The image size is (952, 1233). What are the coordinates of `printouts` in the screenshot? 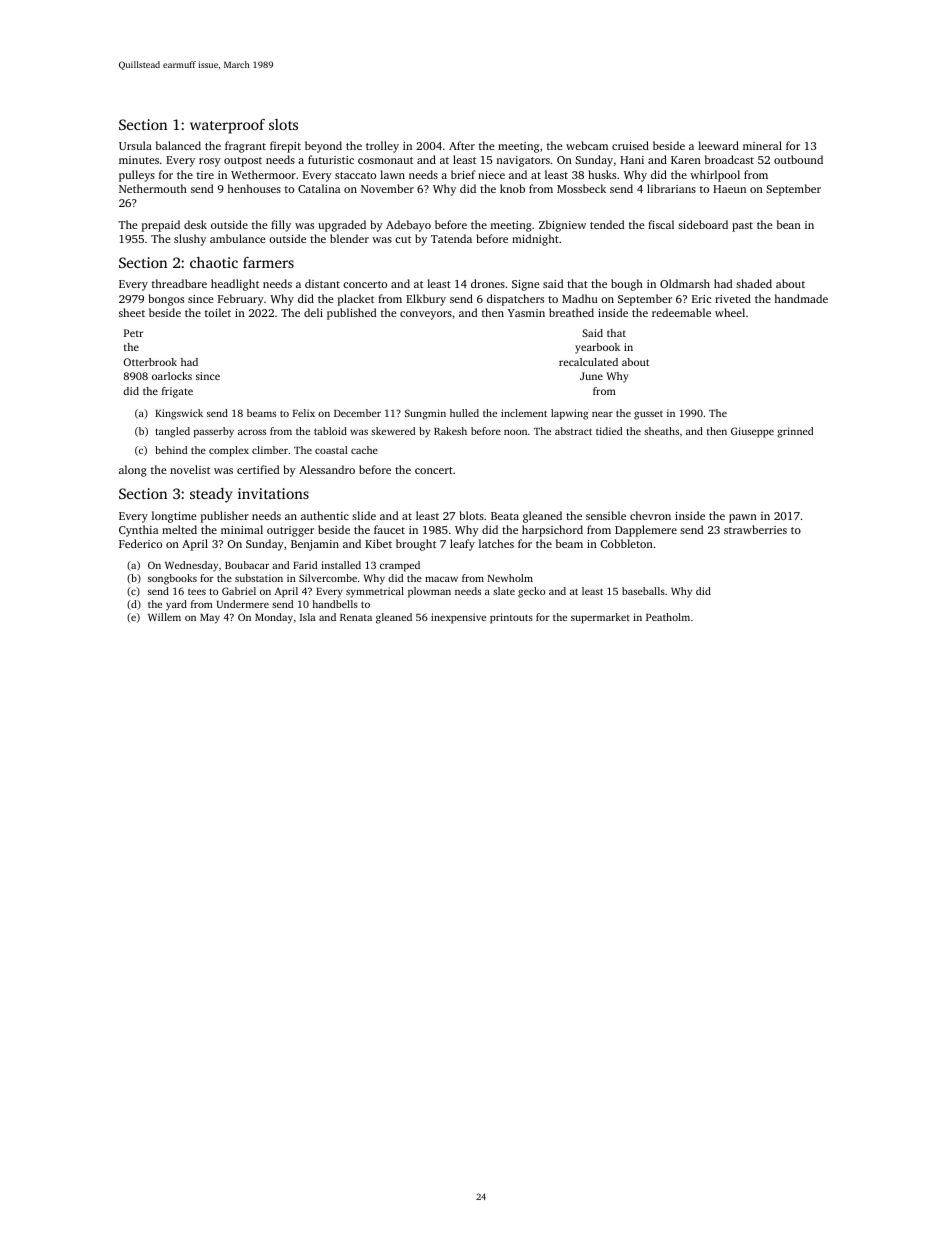 It's located at (511, 618).
